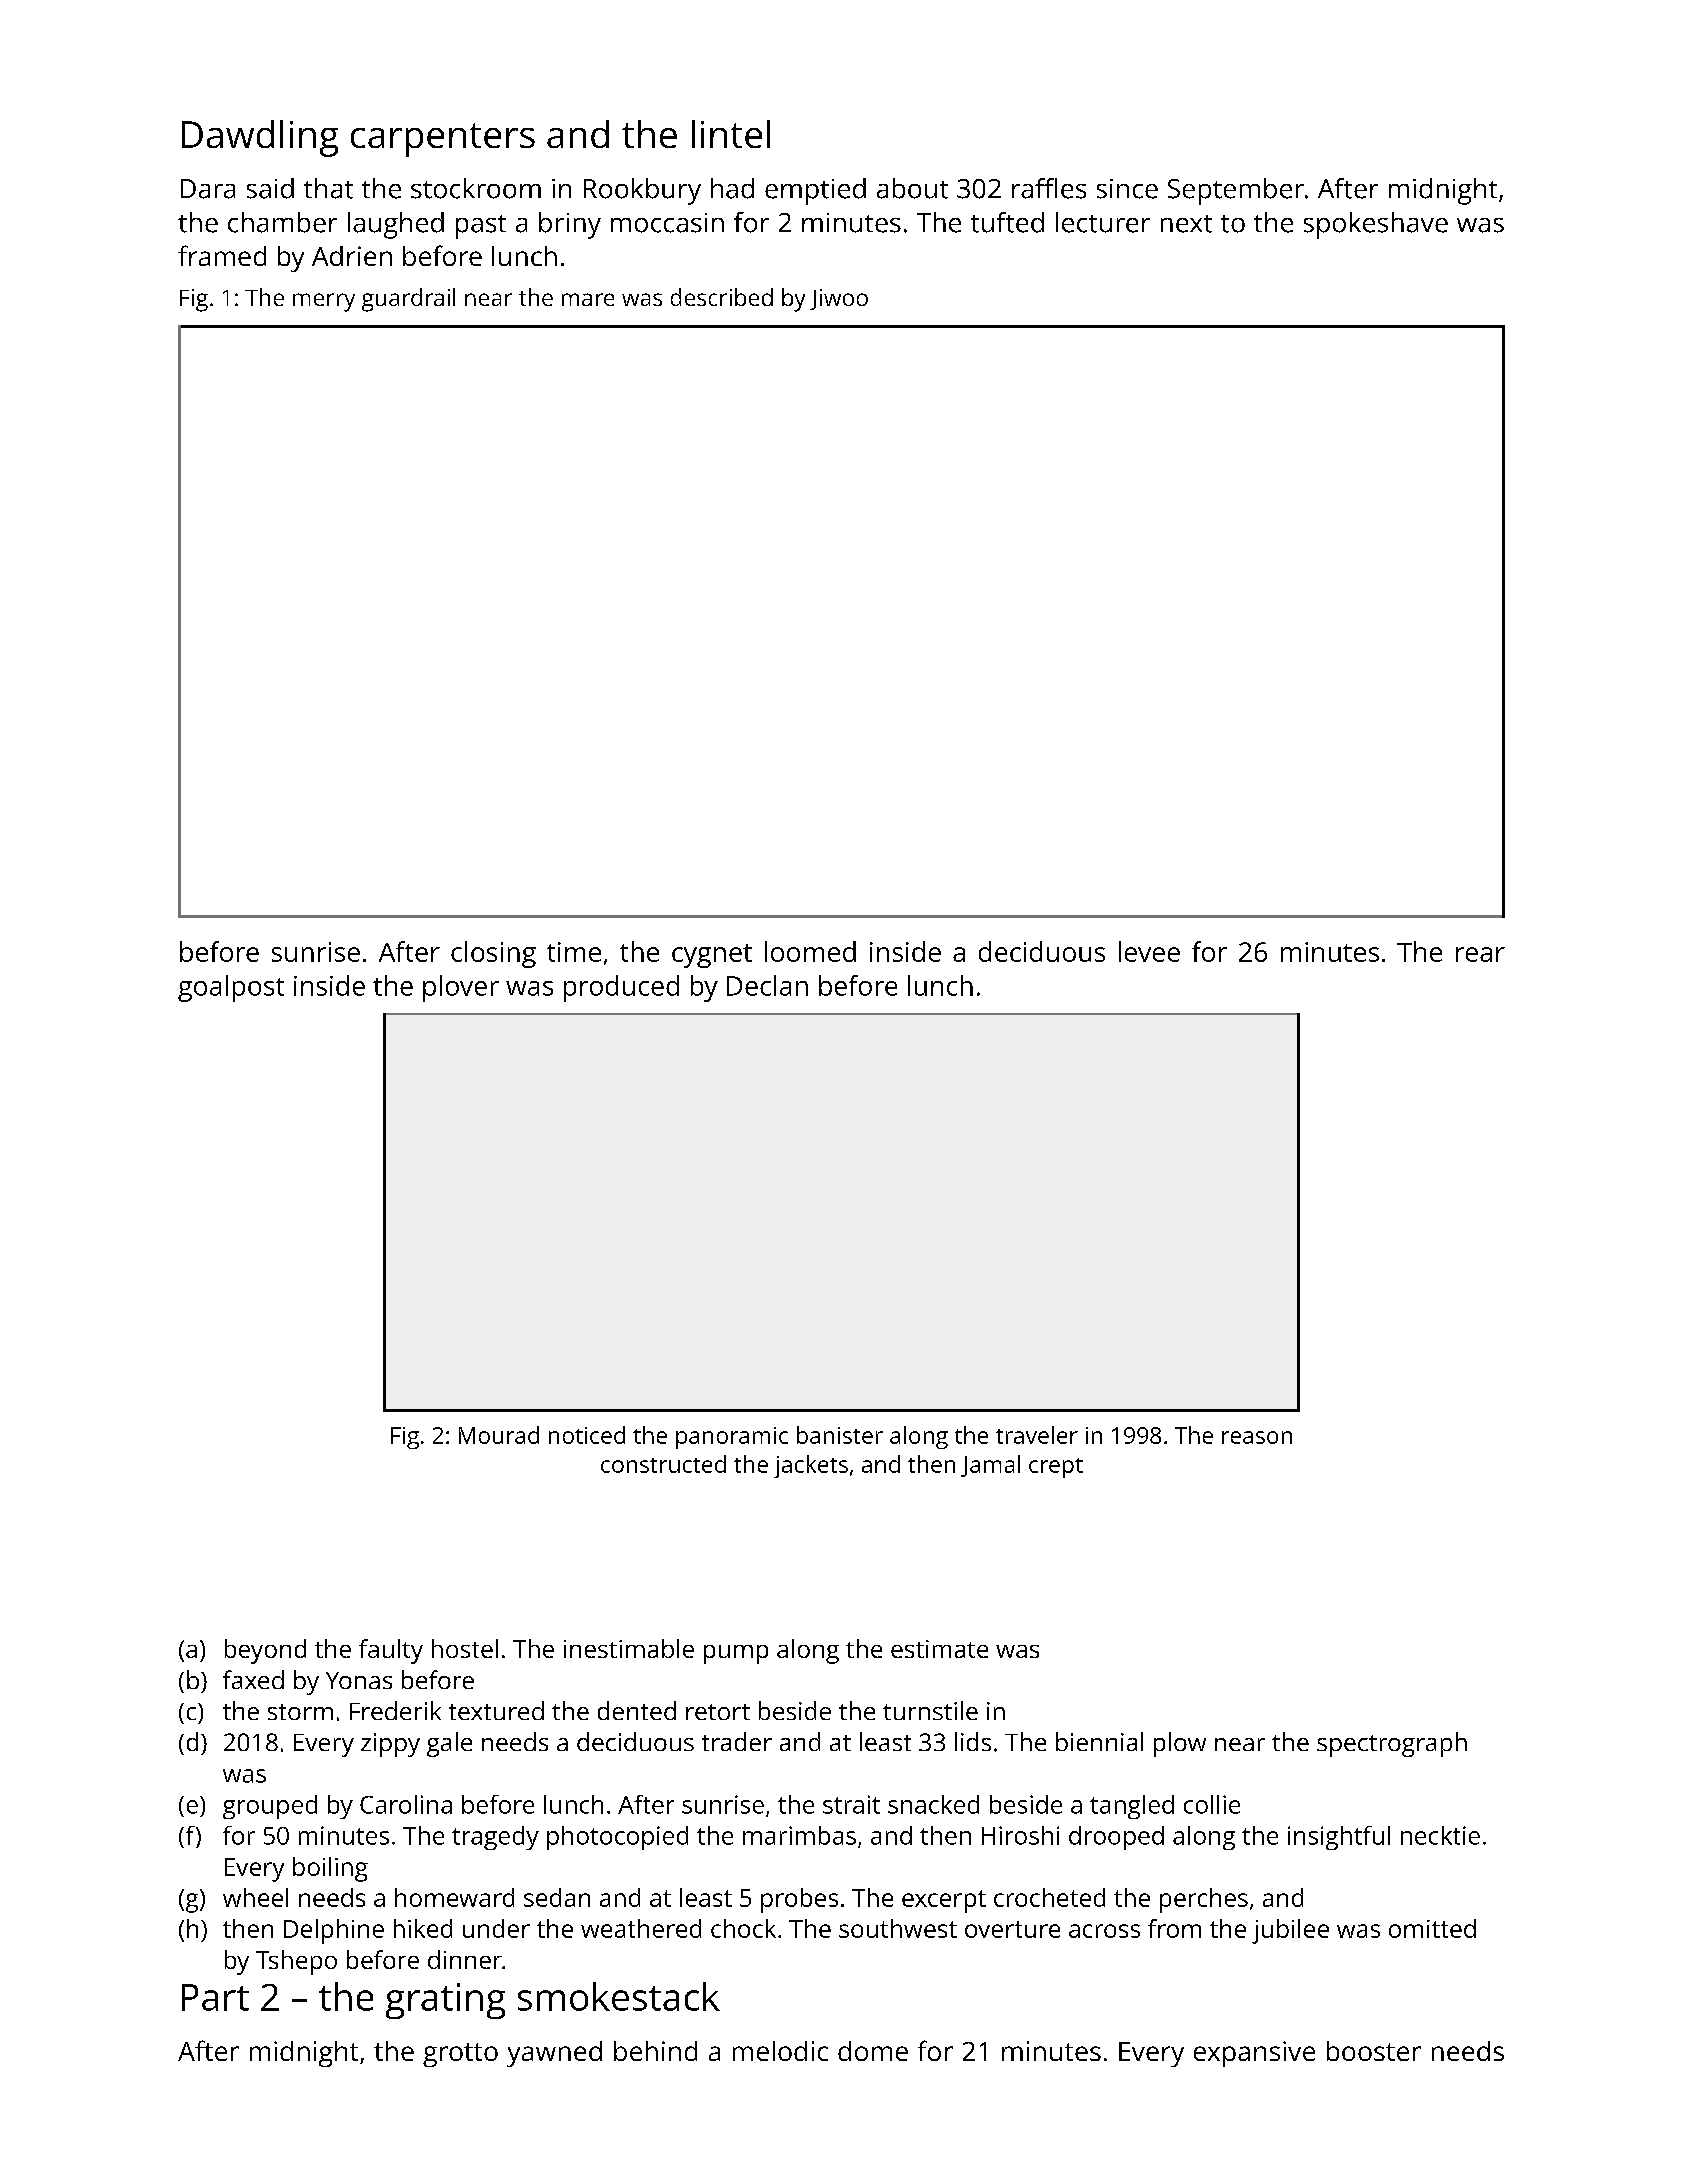 Image resolution: width=1683 pixels, height=2178 pixels. What do you see at coordinates (1376, 225) in the image?
I see `spokeshave` at bounding box center [1376, 225].
